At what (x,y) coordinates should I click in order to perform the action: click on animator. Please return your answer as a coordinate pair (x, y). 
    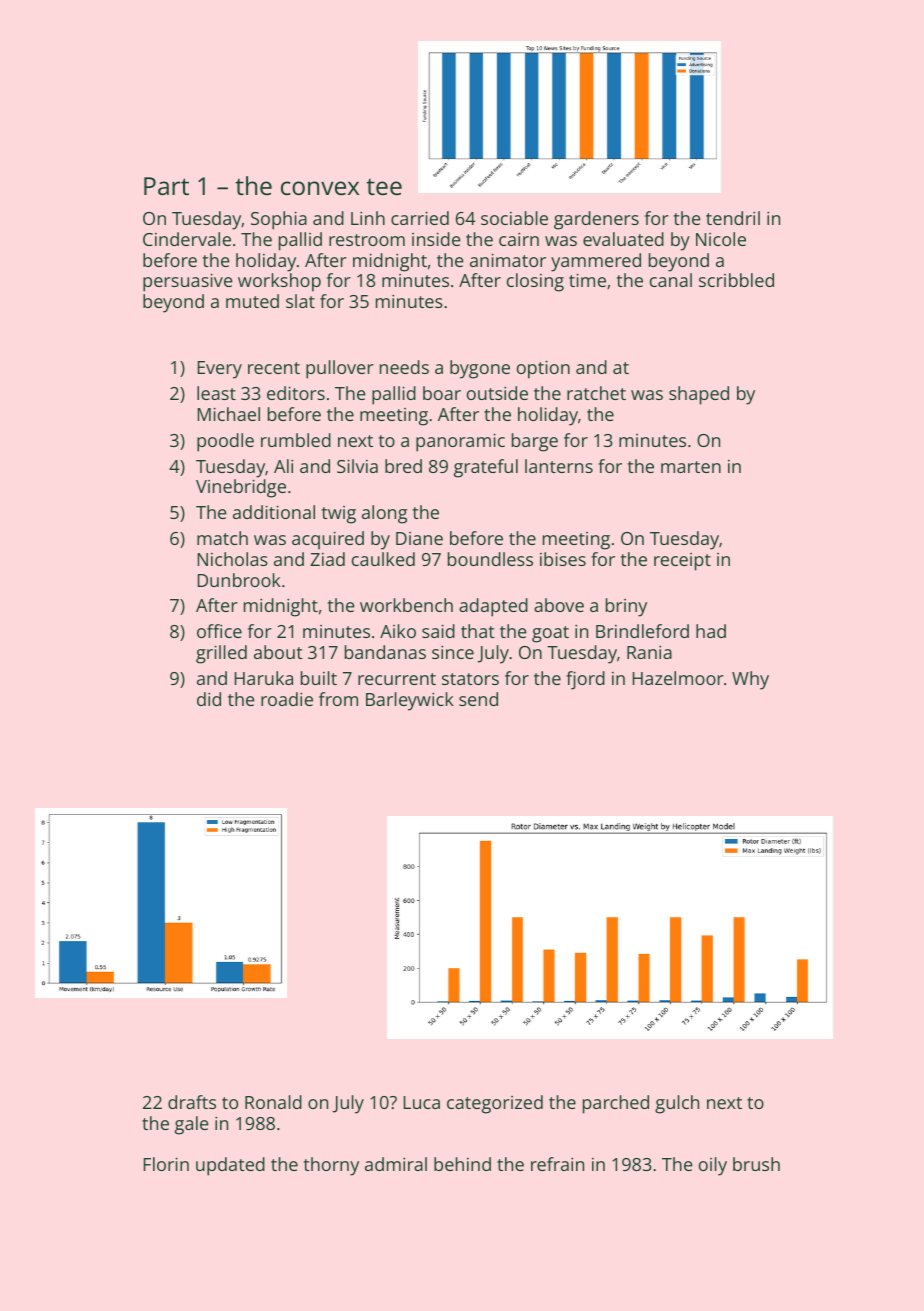
    Looking at the image, I should click on (508, 260).
